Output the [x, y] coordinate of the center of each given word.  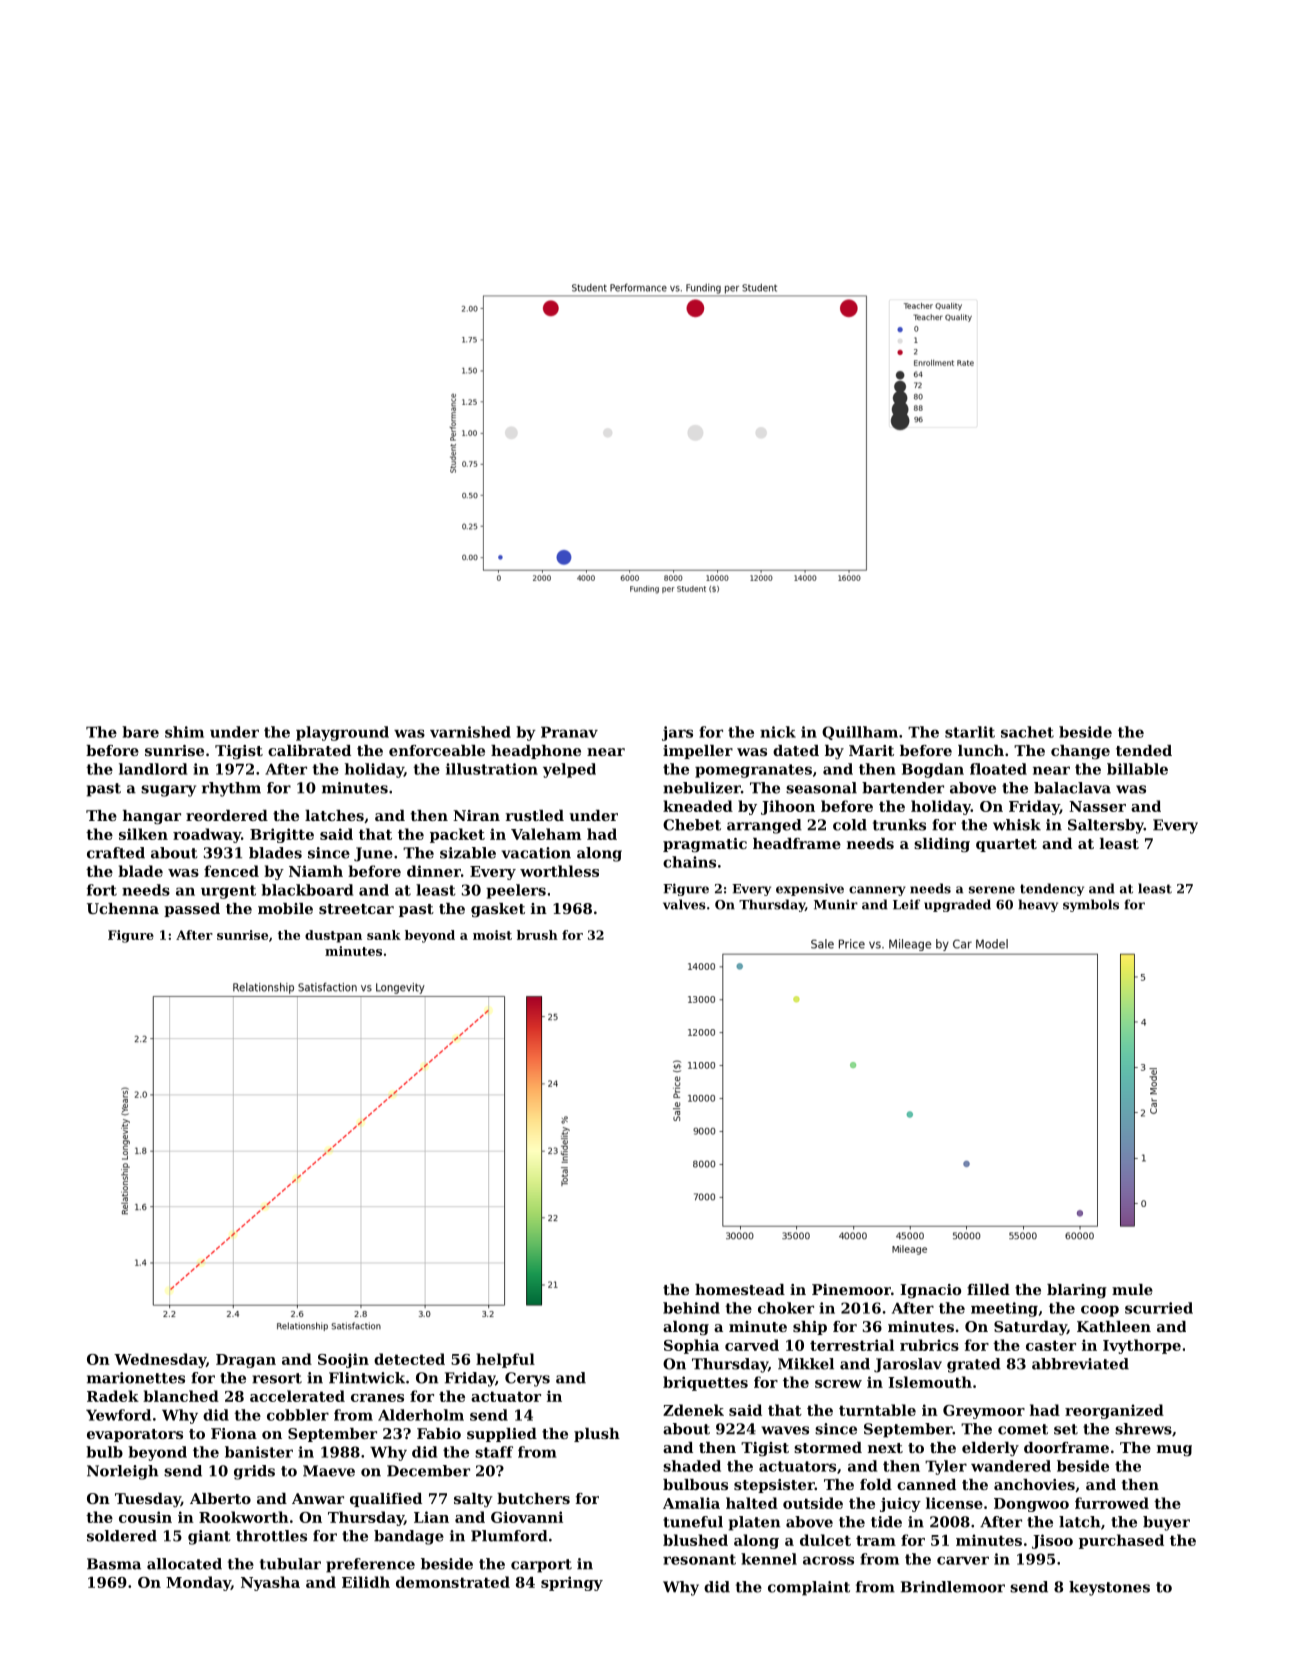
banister [259, 1452]
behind [691, 1308]
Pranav [569, 732]
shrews [1143, 1429]
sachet [1027, 732]
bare [140, 732]
